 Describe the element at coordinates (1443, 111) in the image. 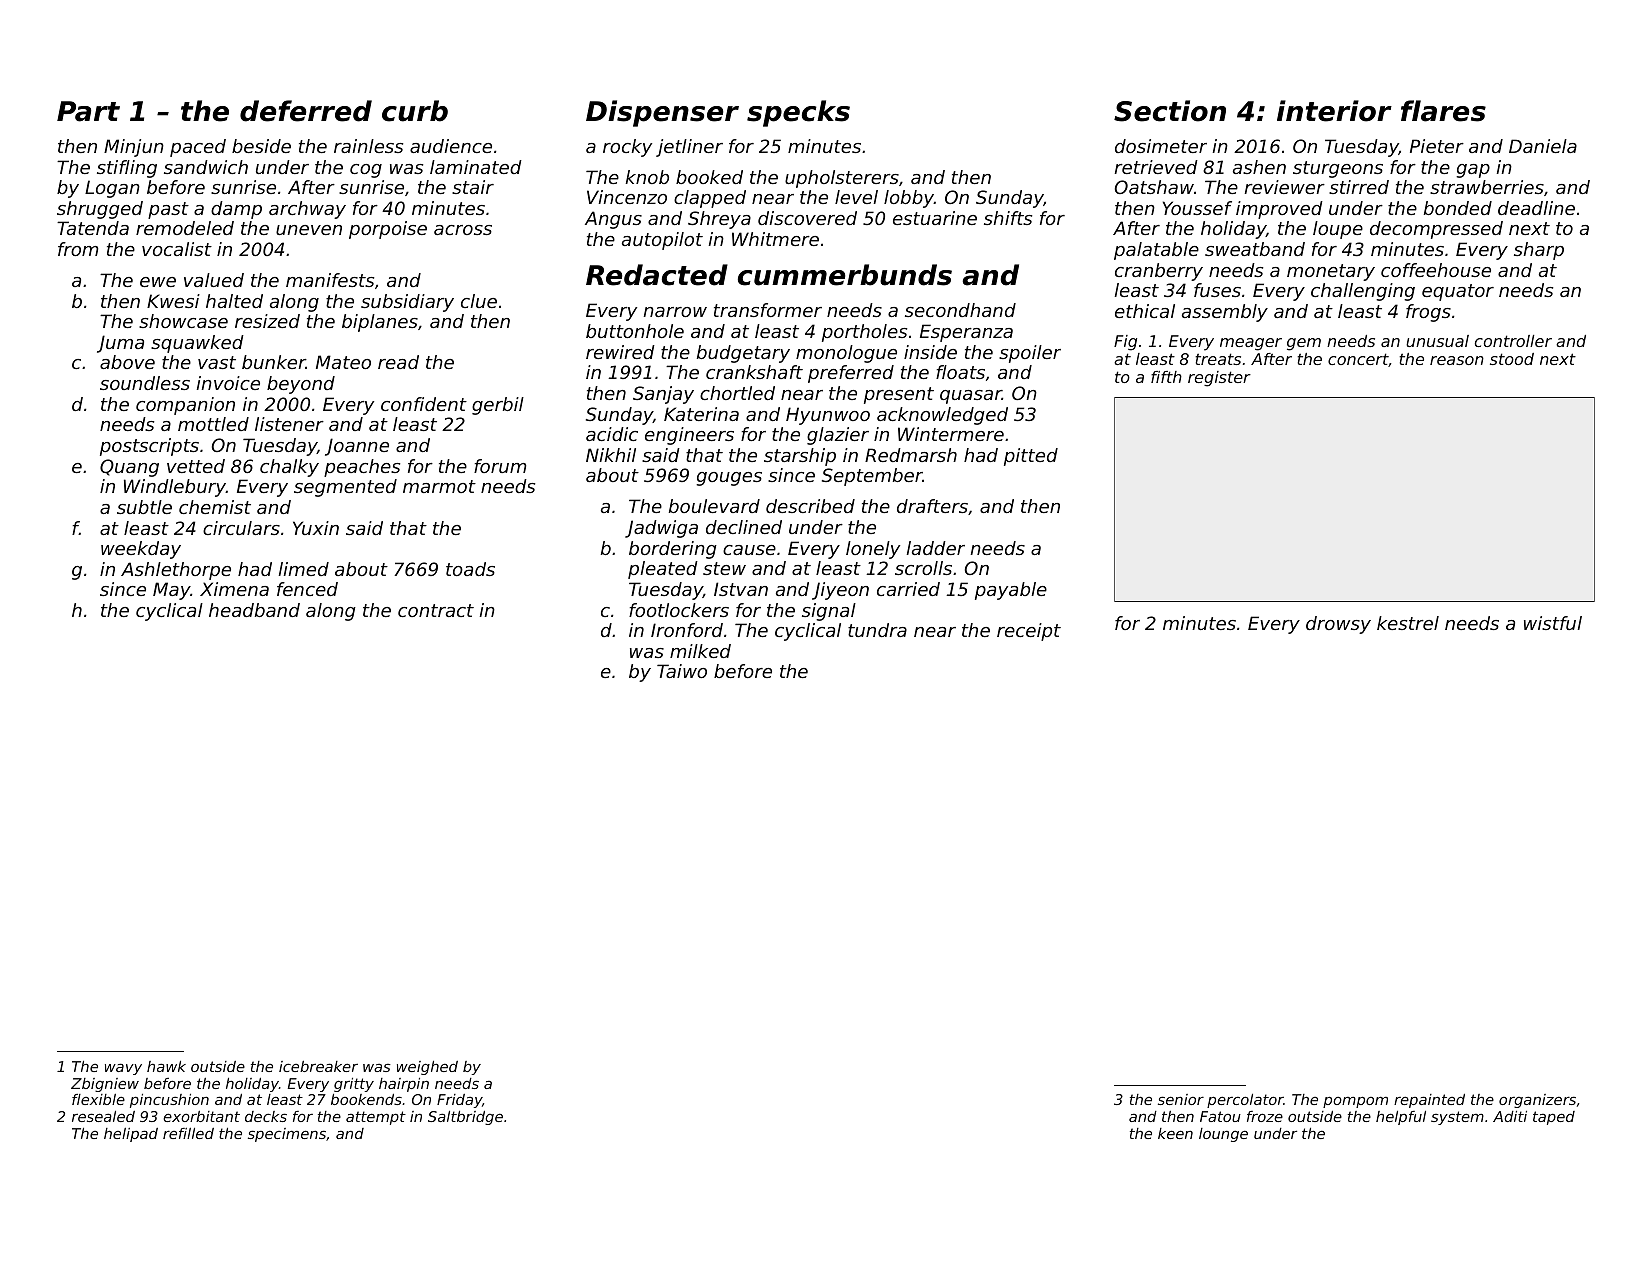

I see `flares` at that location.
